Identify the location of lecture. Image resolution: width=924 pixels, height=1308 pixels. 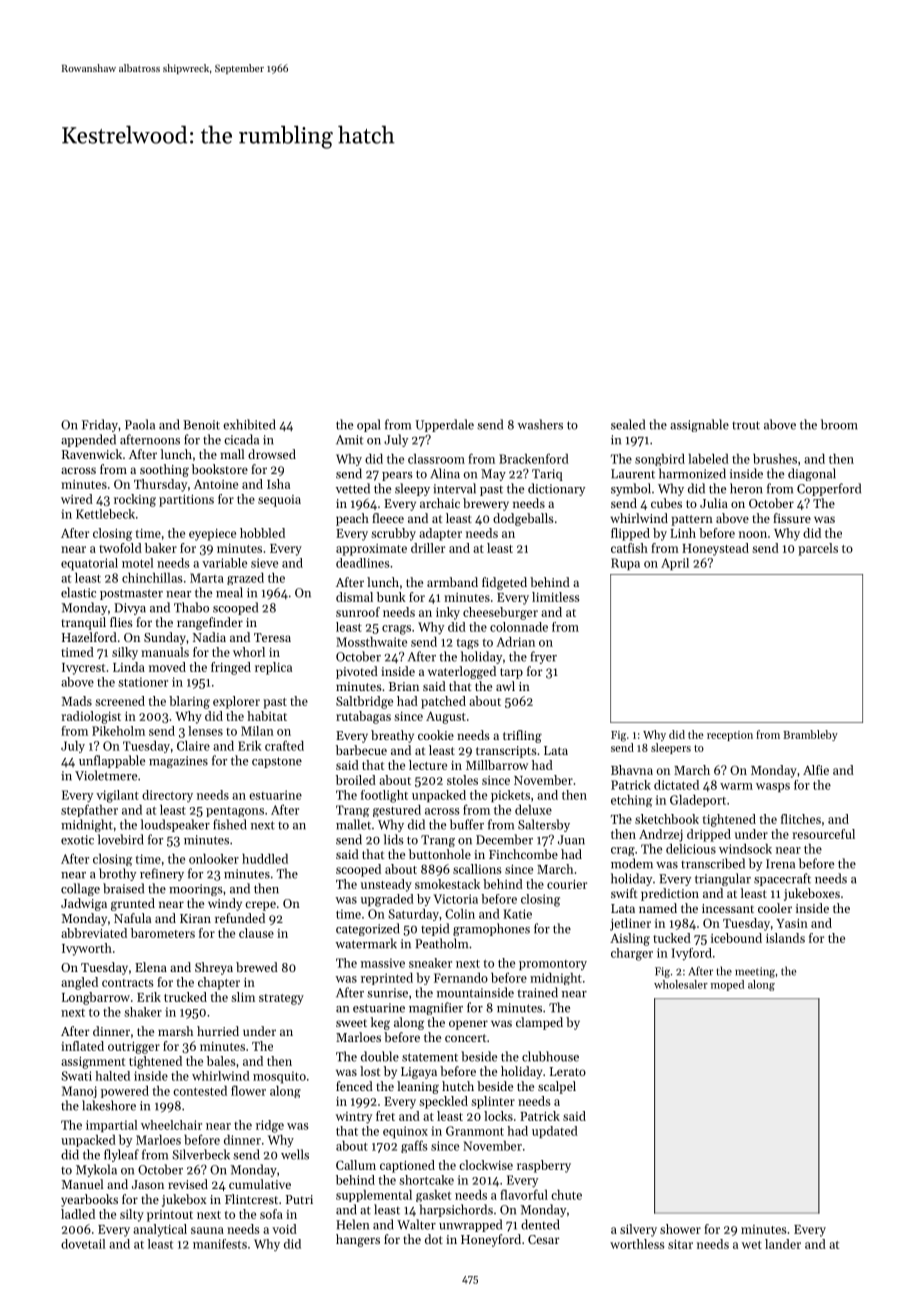
(428, 765).
